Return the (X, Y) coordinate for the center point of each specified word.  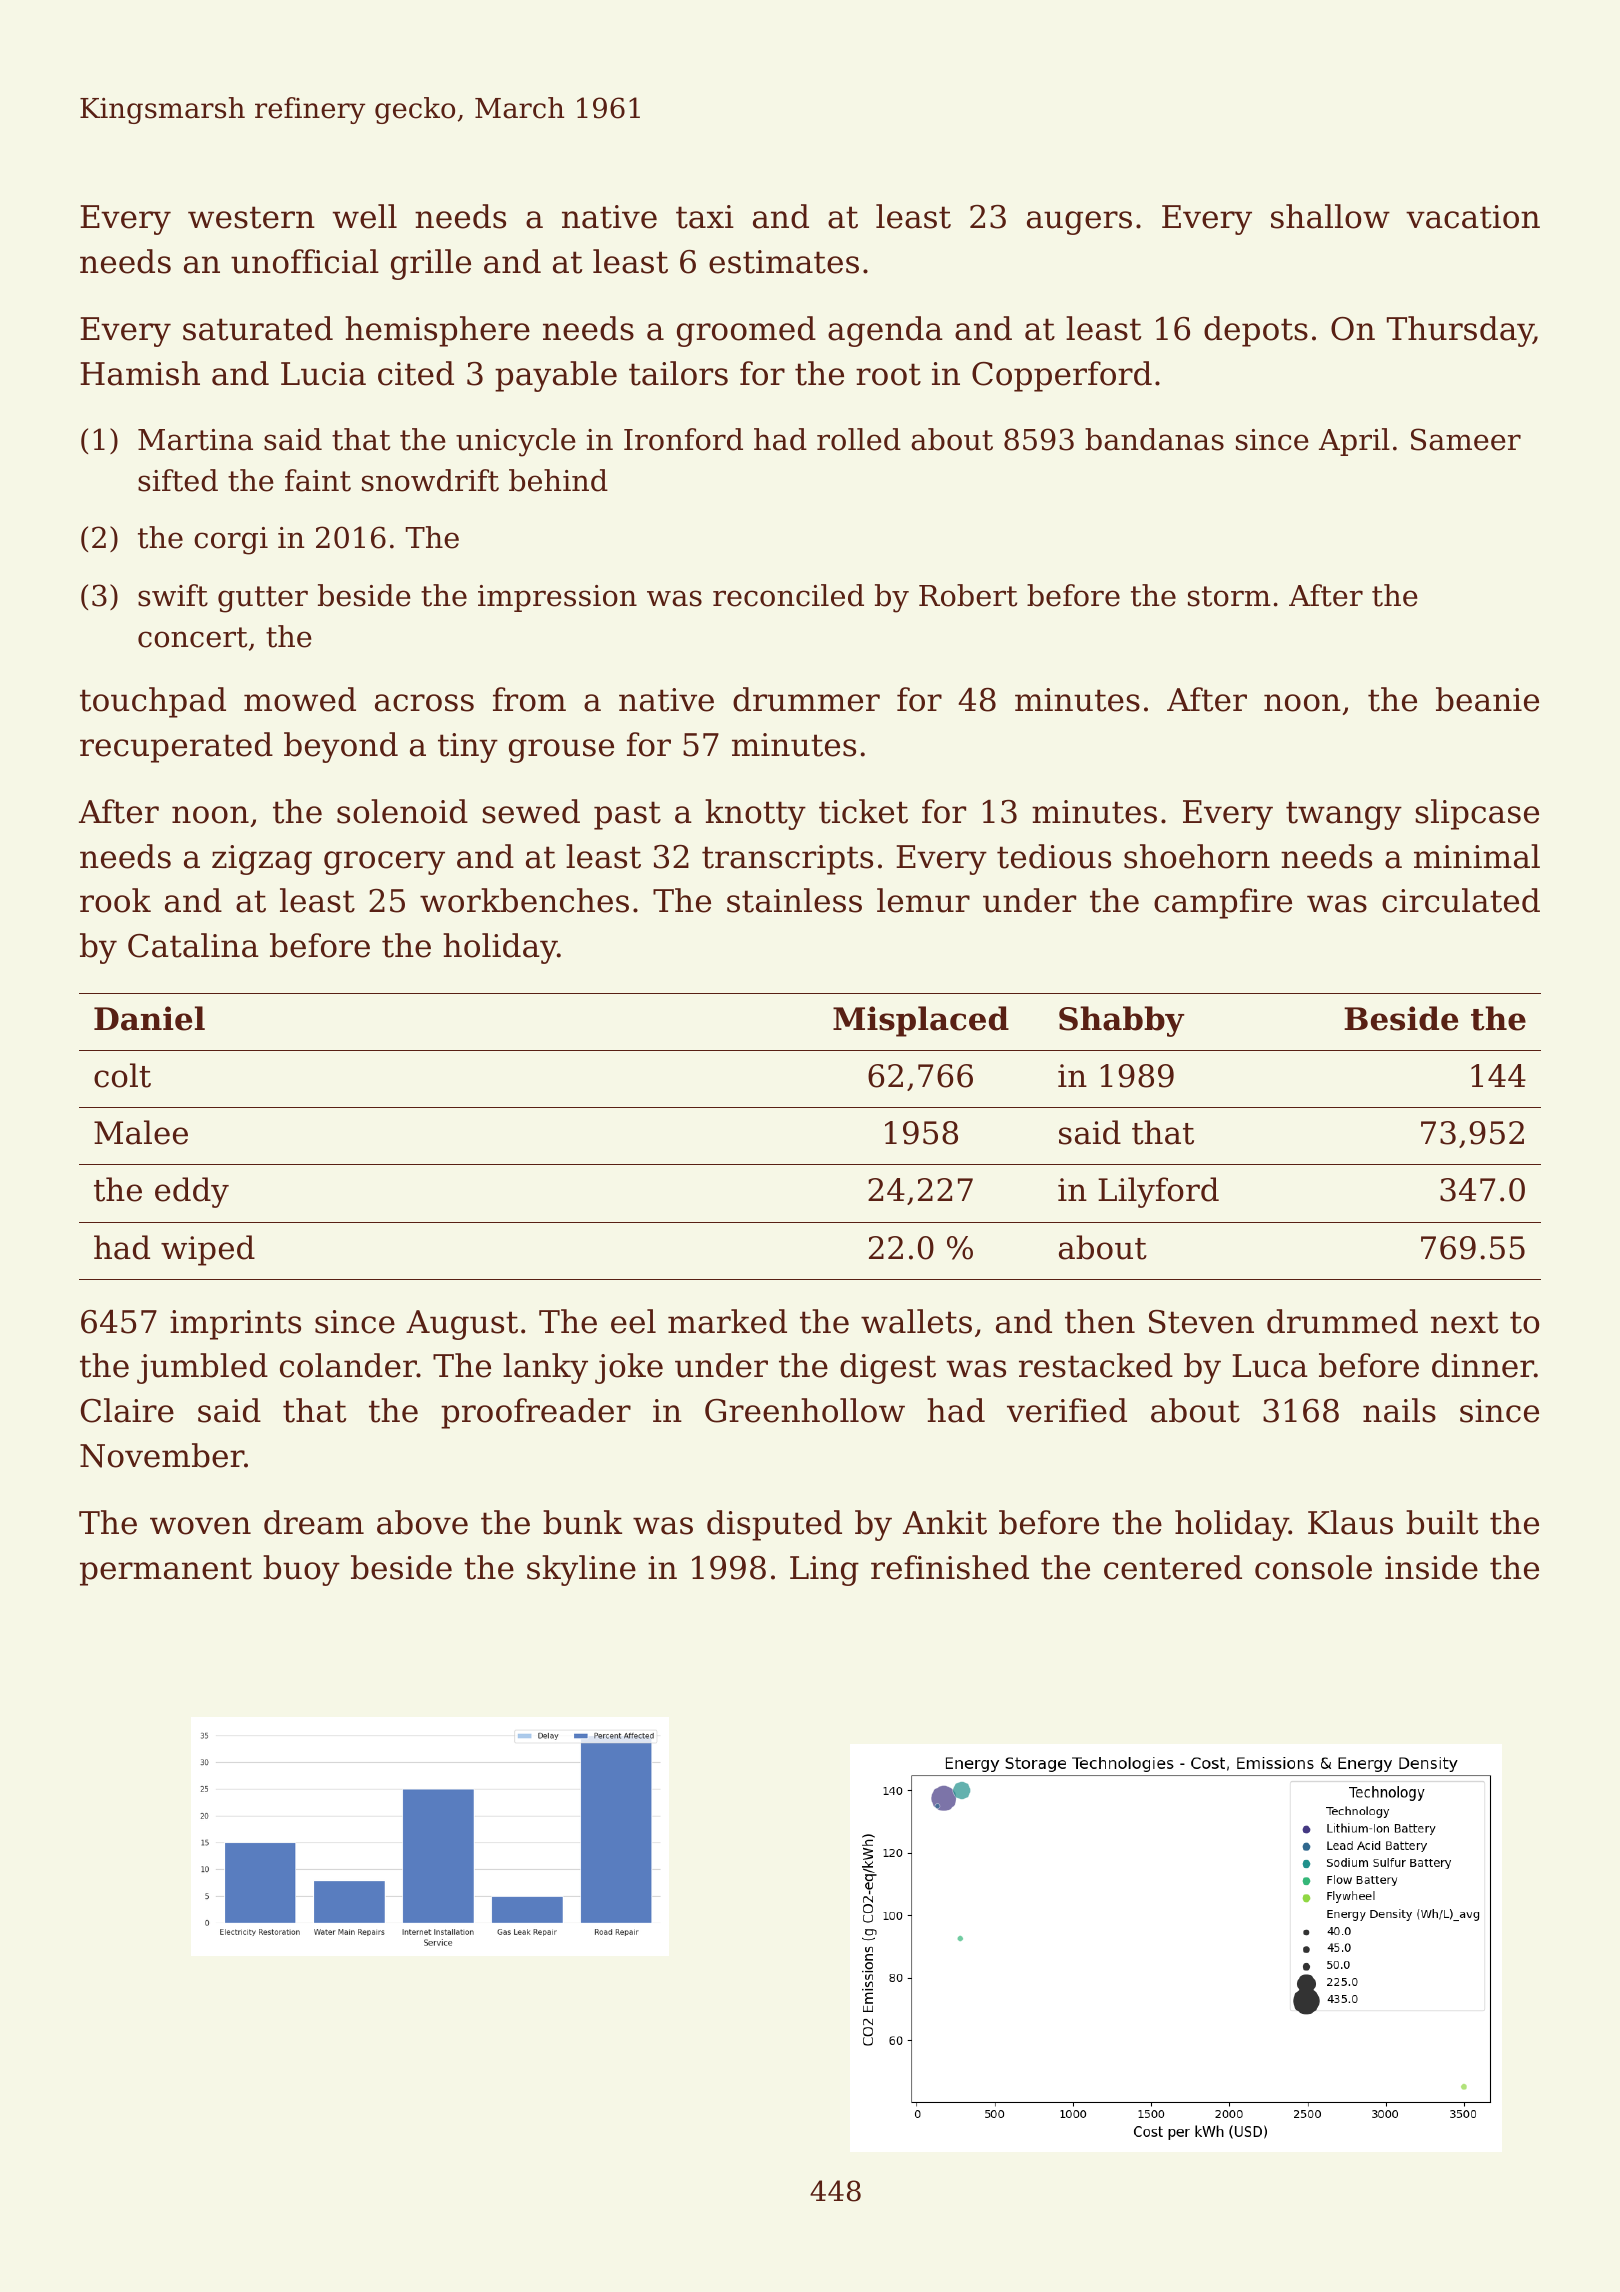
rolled (859, 439)
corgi (231, 541)
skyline (581, 1570)
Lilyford (1158, 1192)
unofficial (305, 261)
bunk (582, 1522)
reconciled (788, 595)
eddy (192, 1192)
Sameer (1466, 439)
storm (1229, 596)
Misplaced (921, 1021)
